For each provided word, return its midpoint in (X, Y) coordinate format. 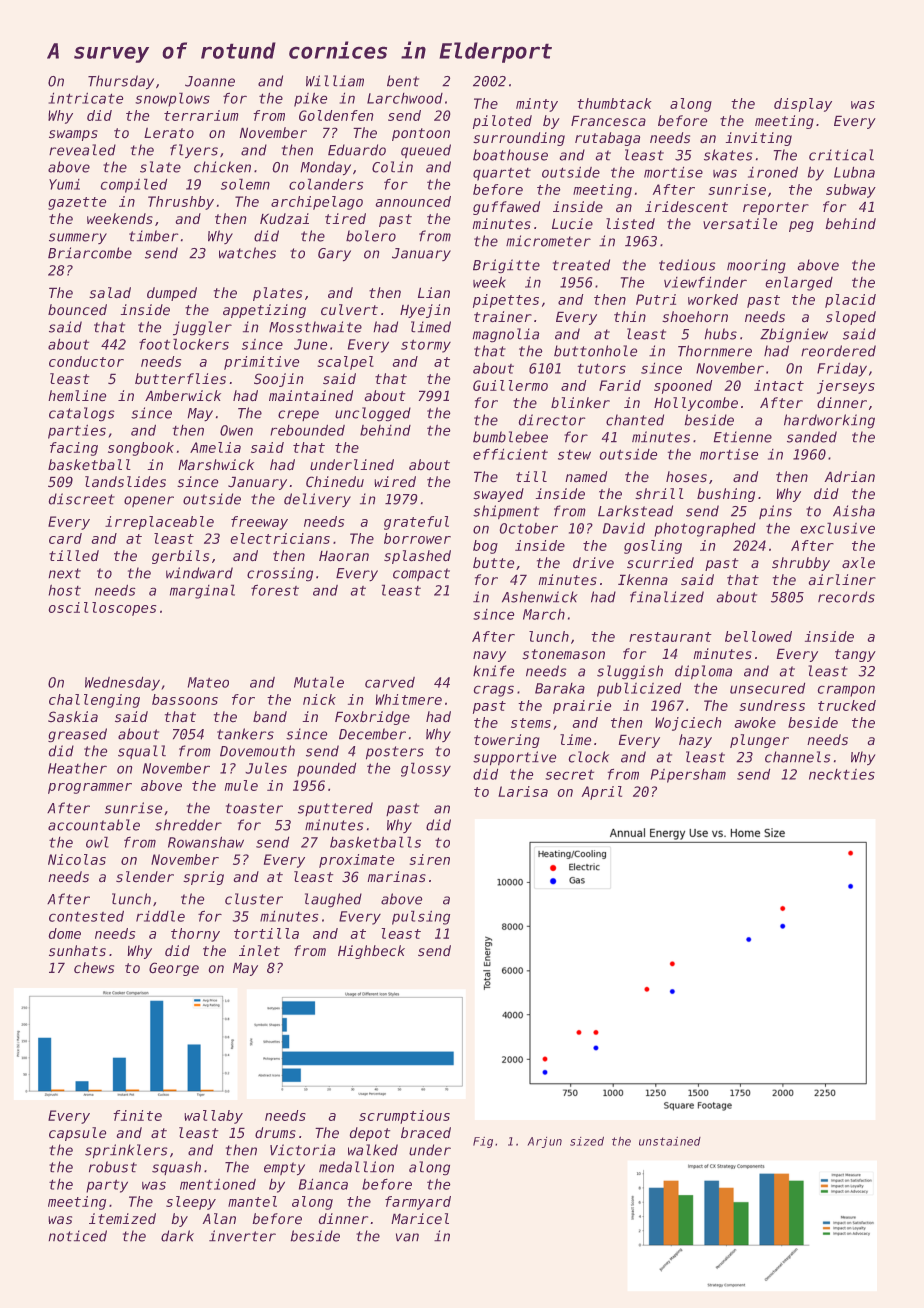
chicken (222, 167)
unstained (670, 1141)
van (407, 1237)
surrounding (519, 139)
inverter (242, 1236)
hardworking (829, 421)
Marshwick (216, 464)
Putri (656, 299)
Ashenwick (540, 597)
